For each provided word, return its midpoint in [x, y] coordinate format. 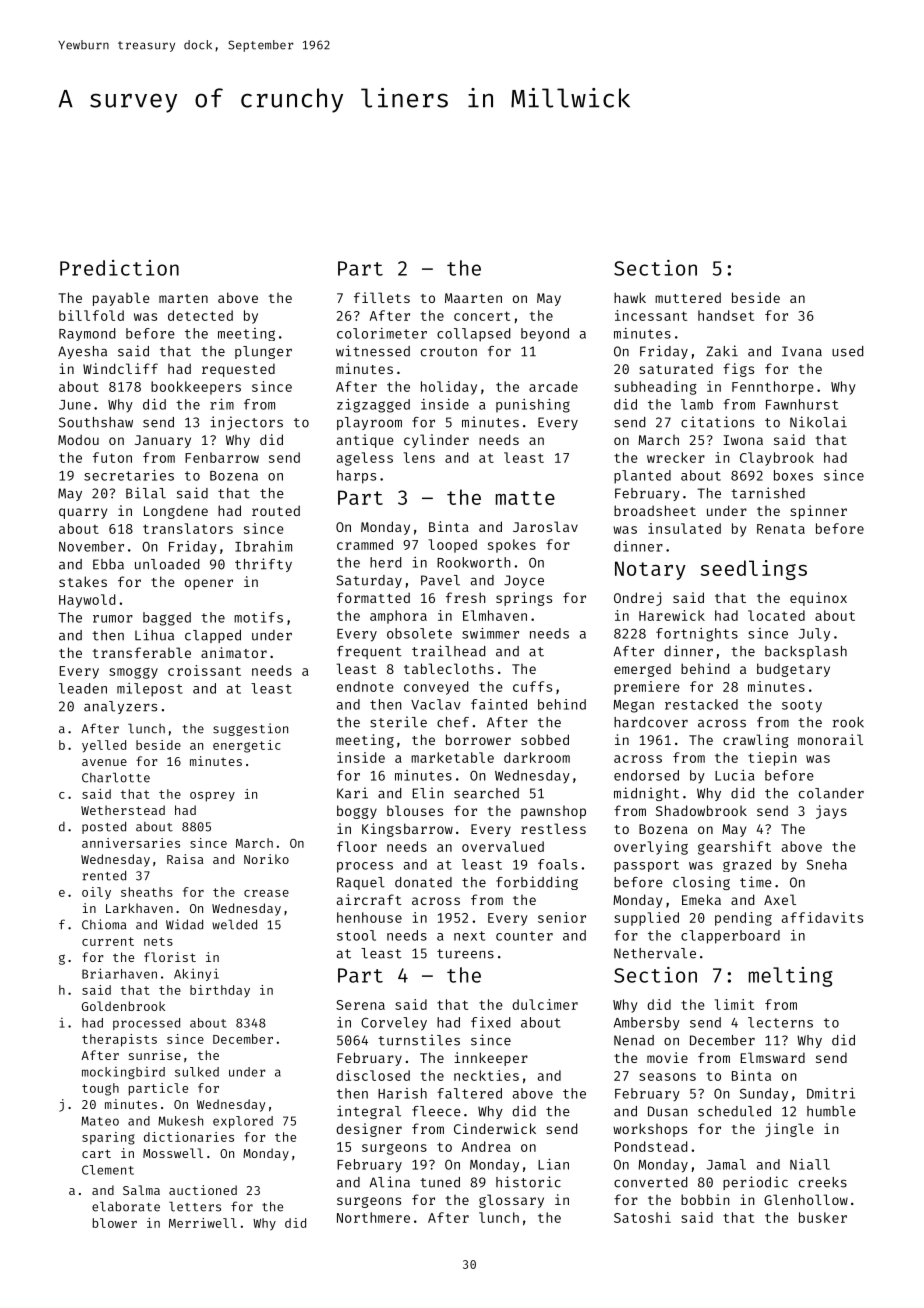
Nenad [634, 1040]
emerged [642, 670]
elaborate [126, 1206]
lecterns [780, 1022]
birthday [220, 991]
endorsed [646, 775]
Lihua [154, 635]
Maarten [473, 298]
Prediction [119, 268]
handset [726, 315]
